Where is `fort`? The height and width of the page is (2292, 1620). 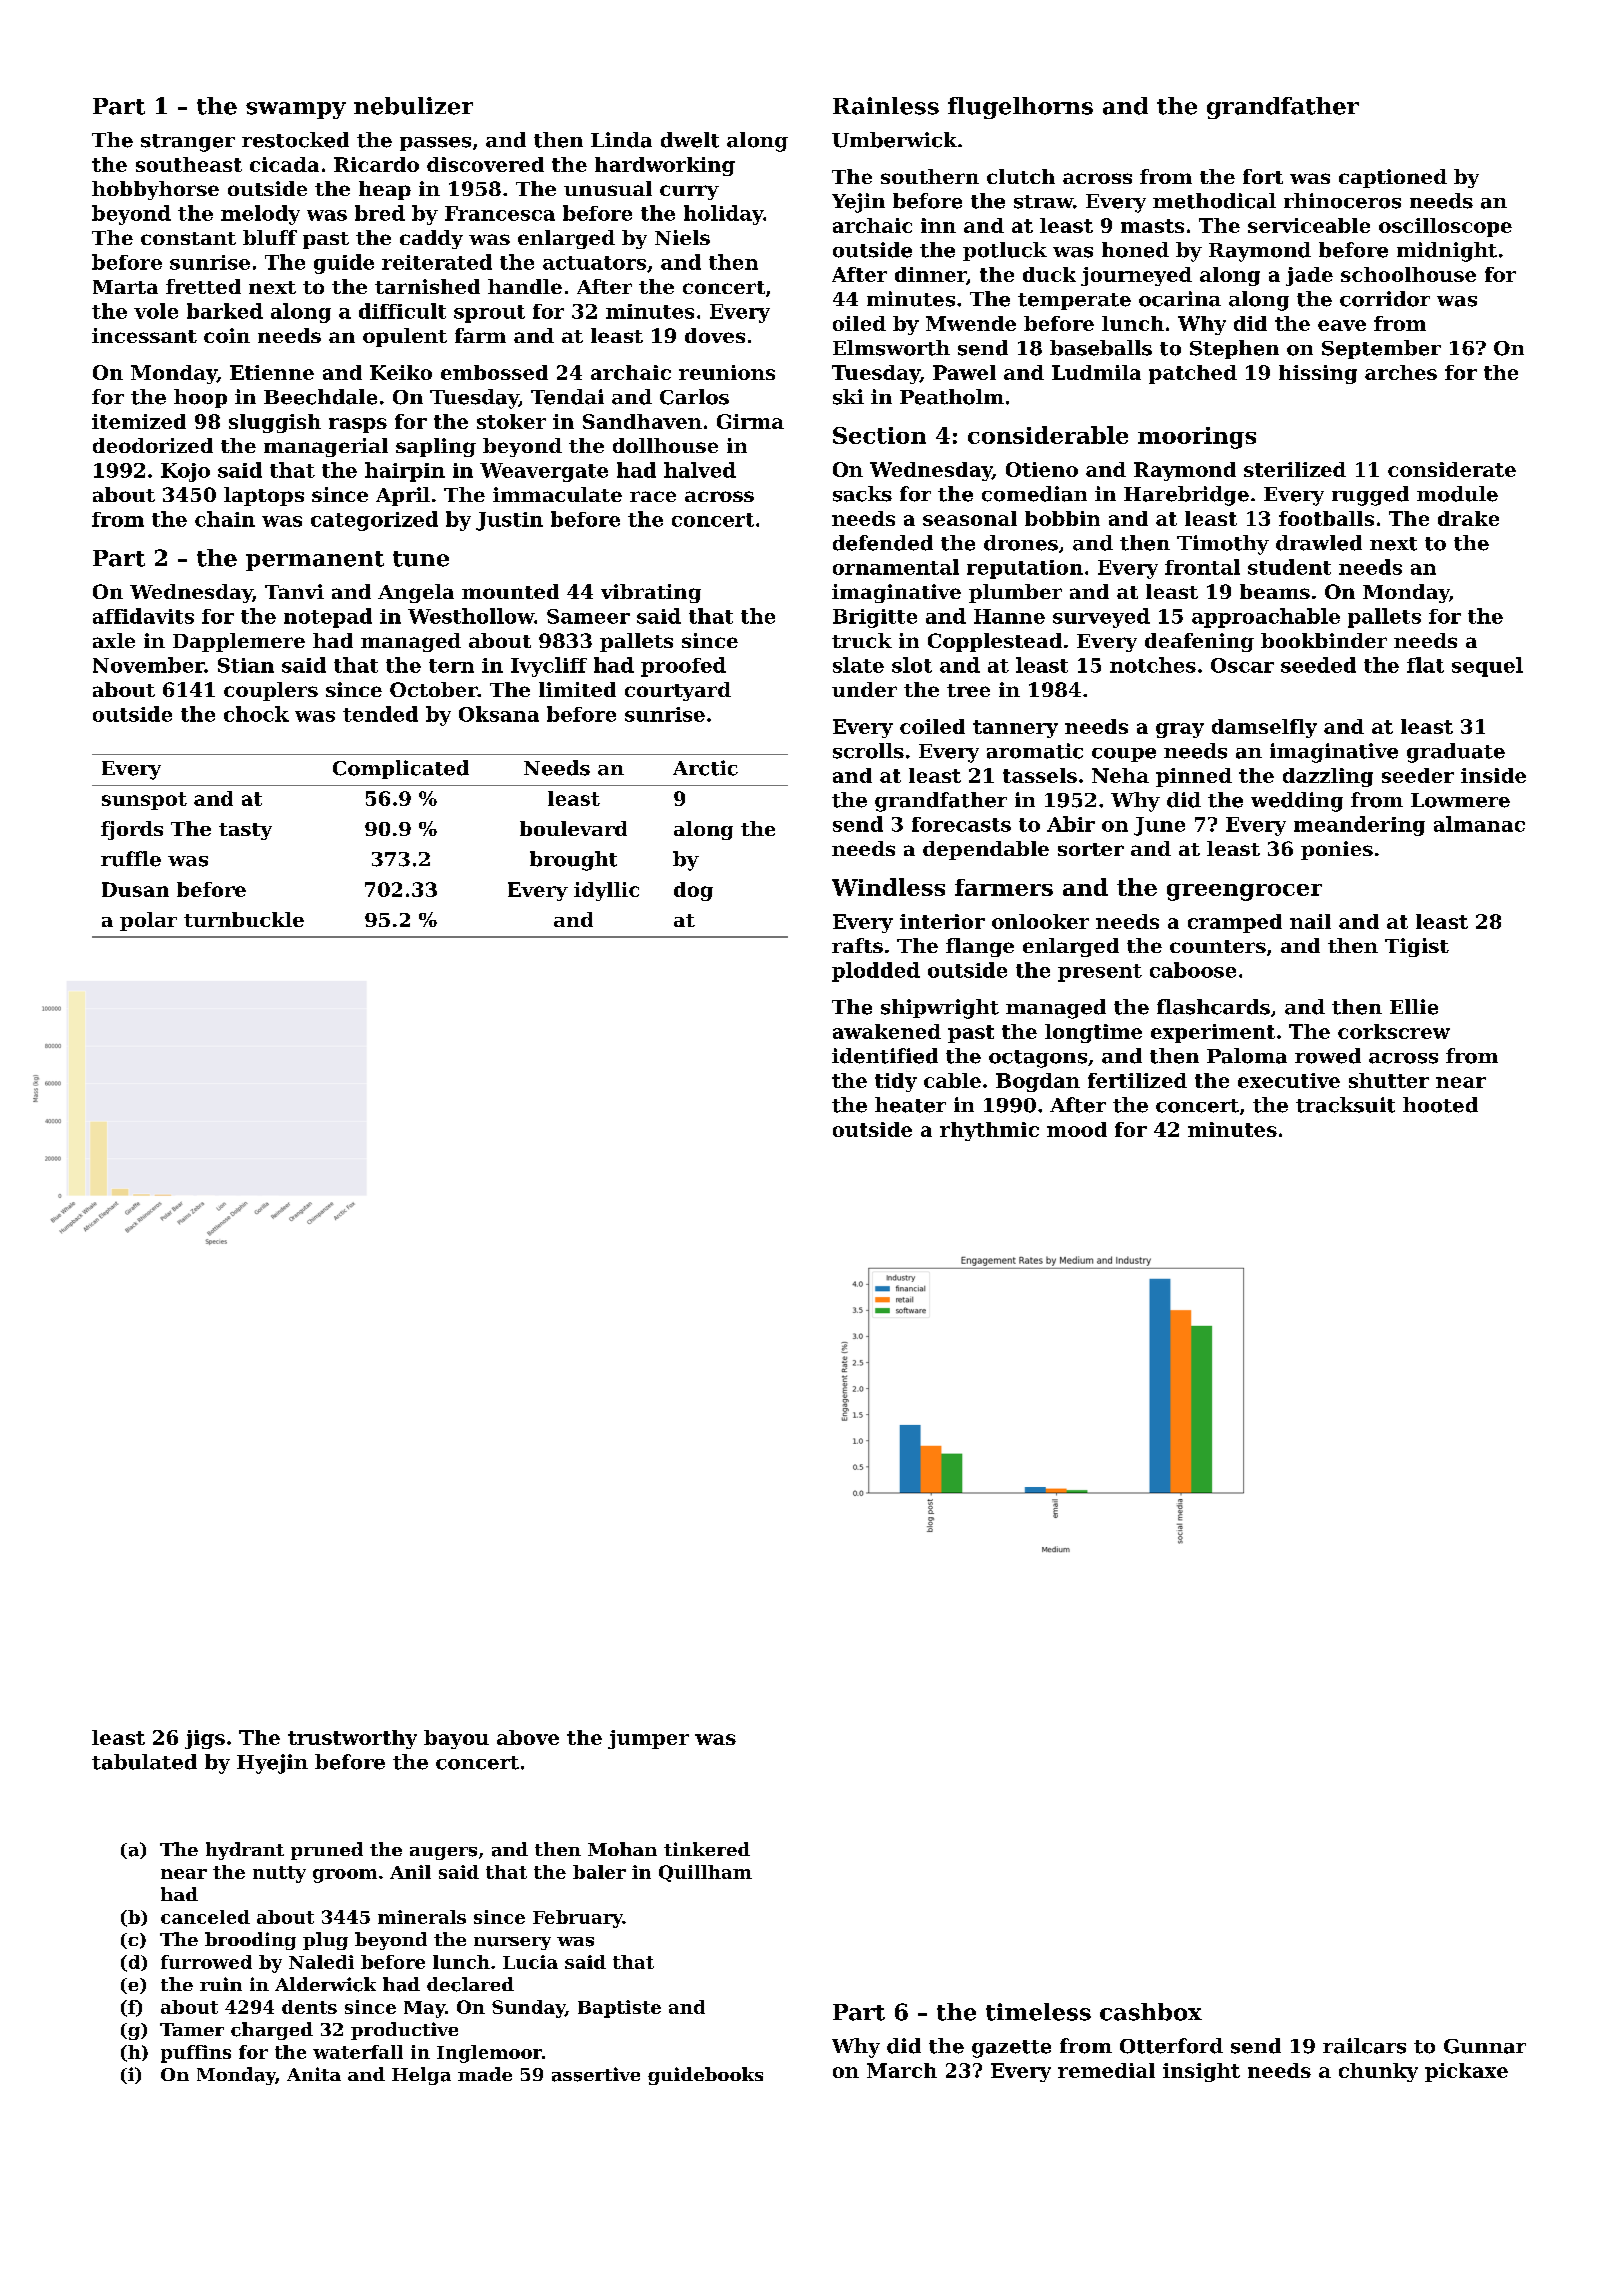 fort is located at coordinates (1263, 176).
